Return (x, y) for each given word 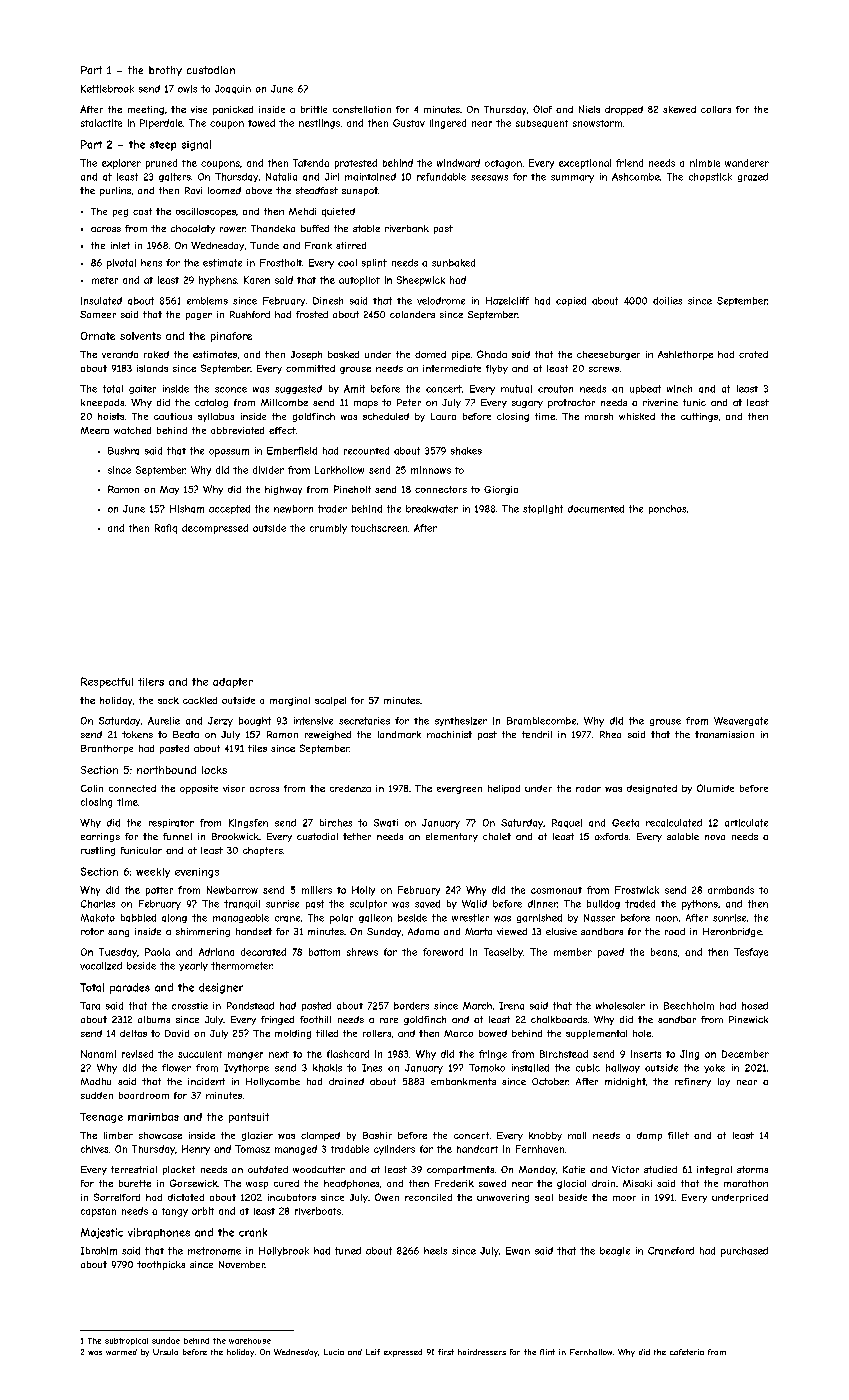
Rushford (250, 314)
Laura (443, 416)
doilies (667, 301)
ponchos (667, 509)
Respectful (107, 682)
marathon (746, 1183)
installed (530, 1068)
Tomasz (252, 1149)
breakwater (432, 509)
